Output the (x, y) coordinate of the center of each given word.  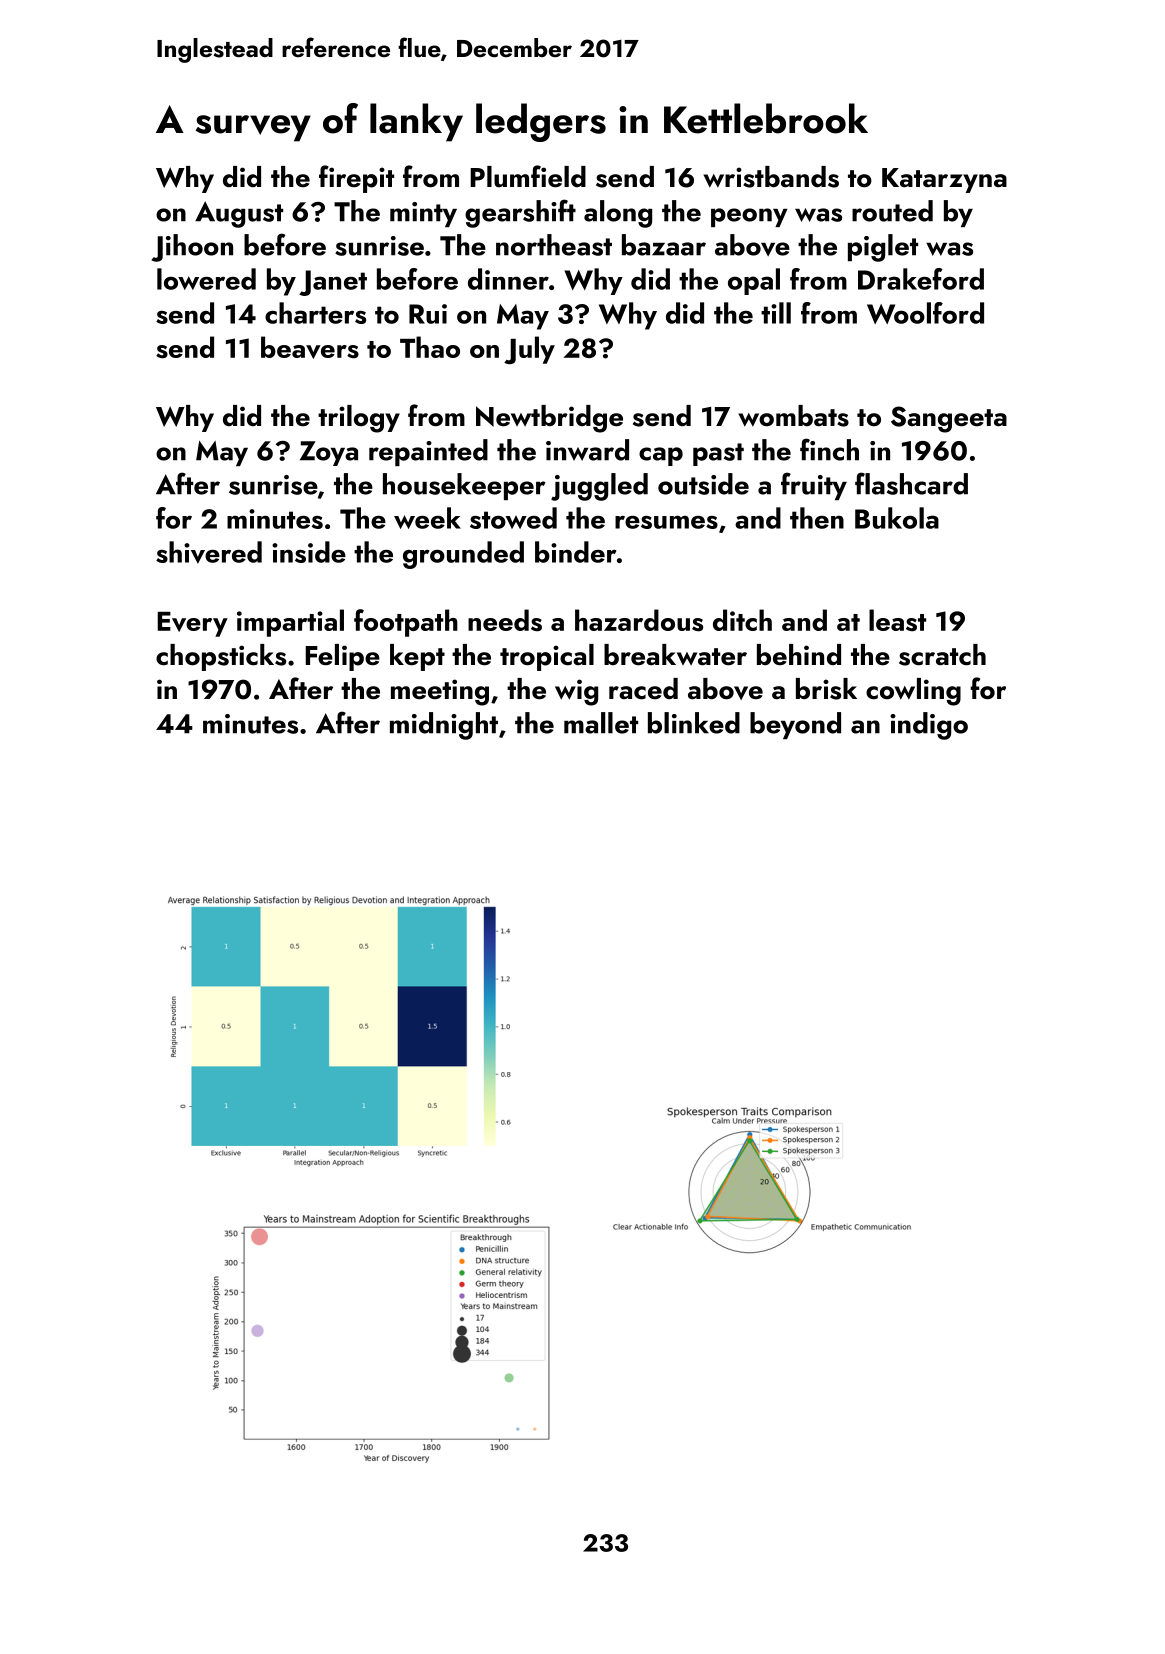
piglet (883, 248)
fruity (814, 486)
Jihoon (192, 248)
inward (587, 450)
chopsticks (221, 657)
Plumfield (528, 176)
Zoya (329, 453)
